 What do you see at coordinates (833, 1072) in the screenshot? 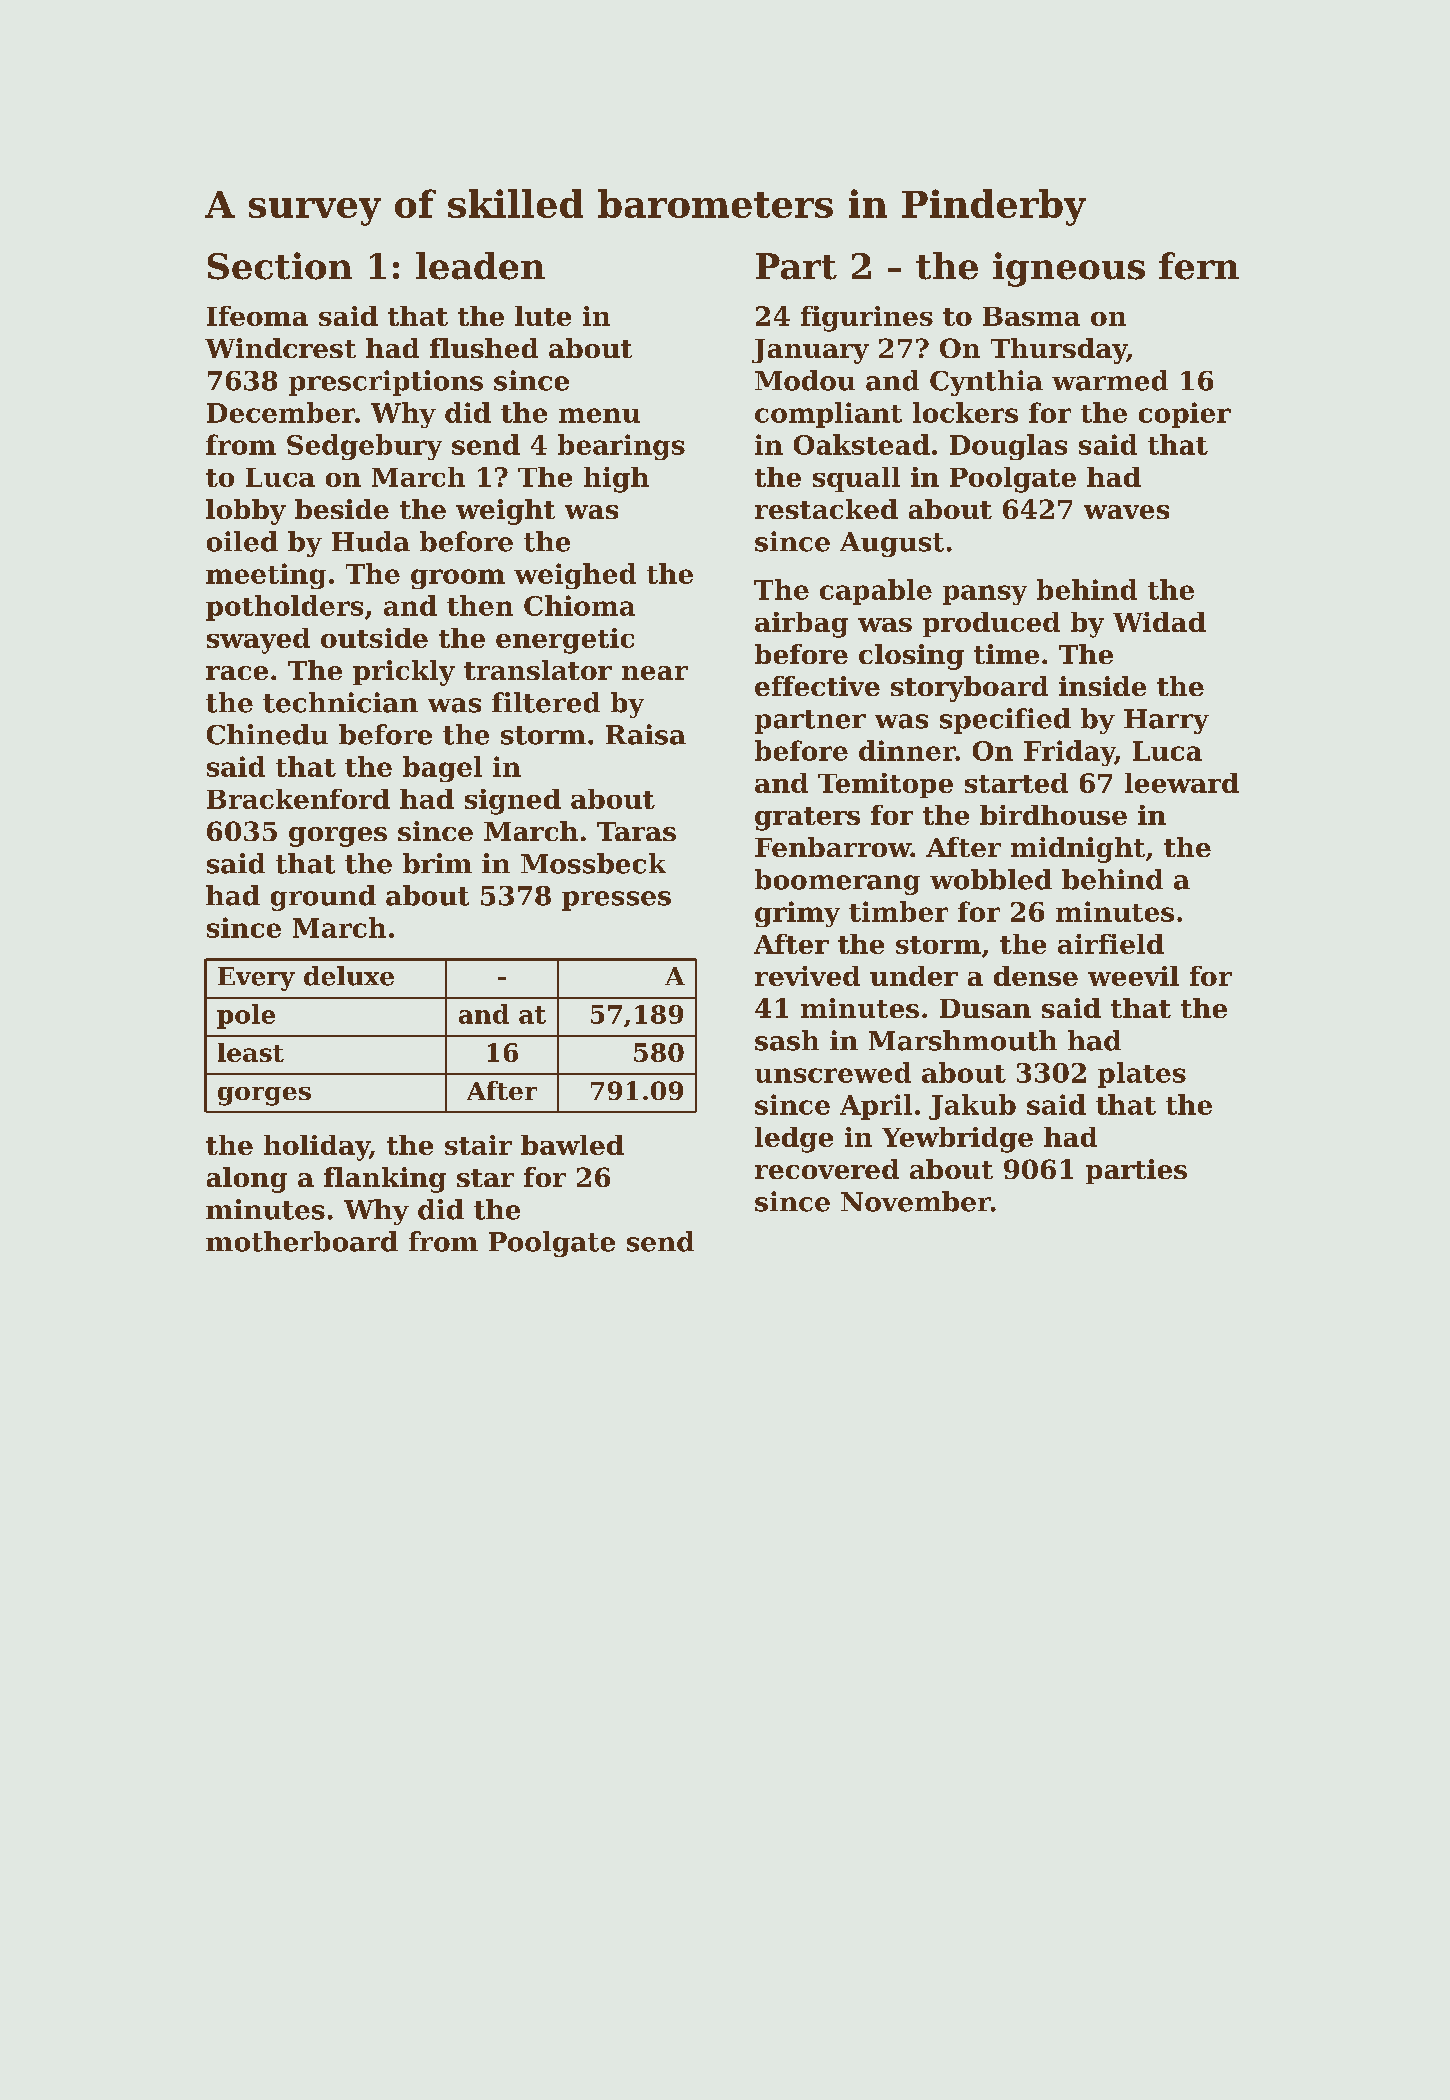
I see `unscrewed` at bounding box center [833, 1072].
